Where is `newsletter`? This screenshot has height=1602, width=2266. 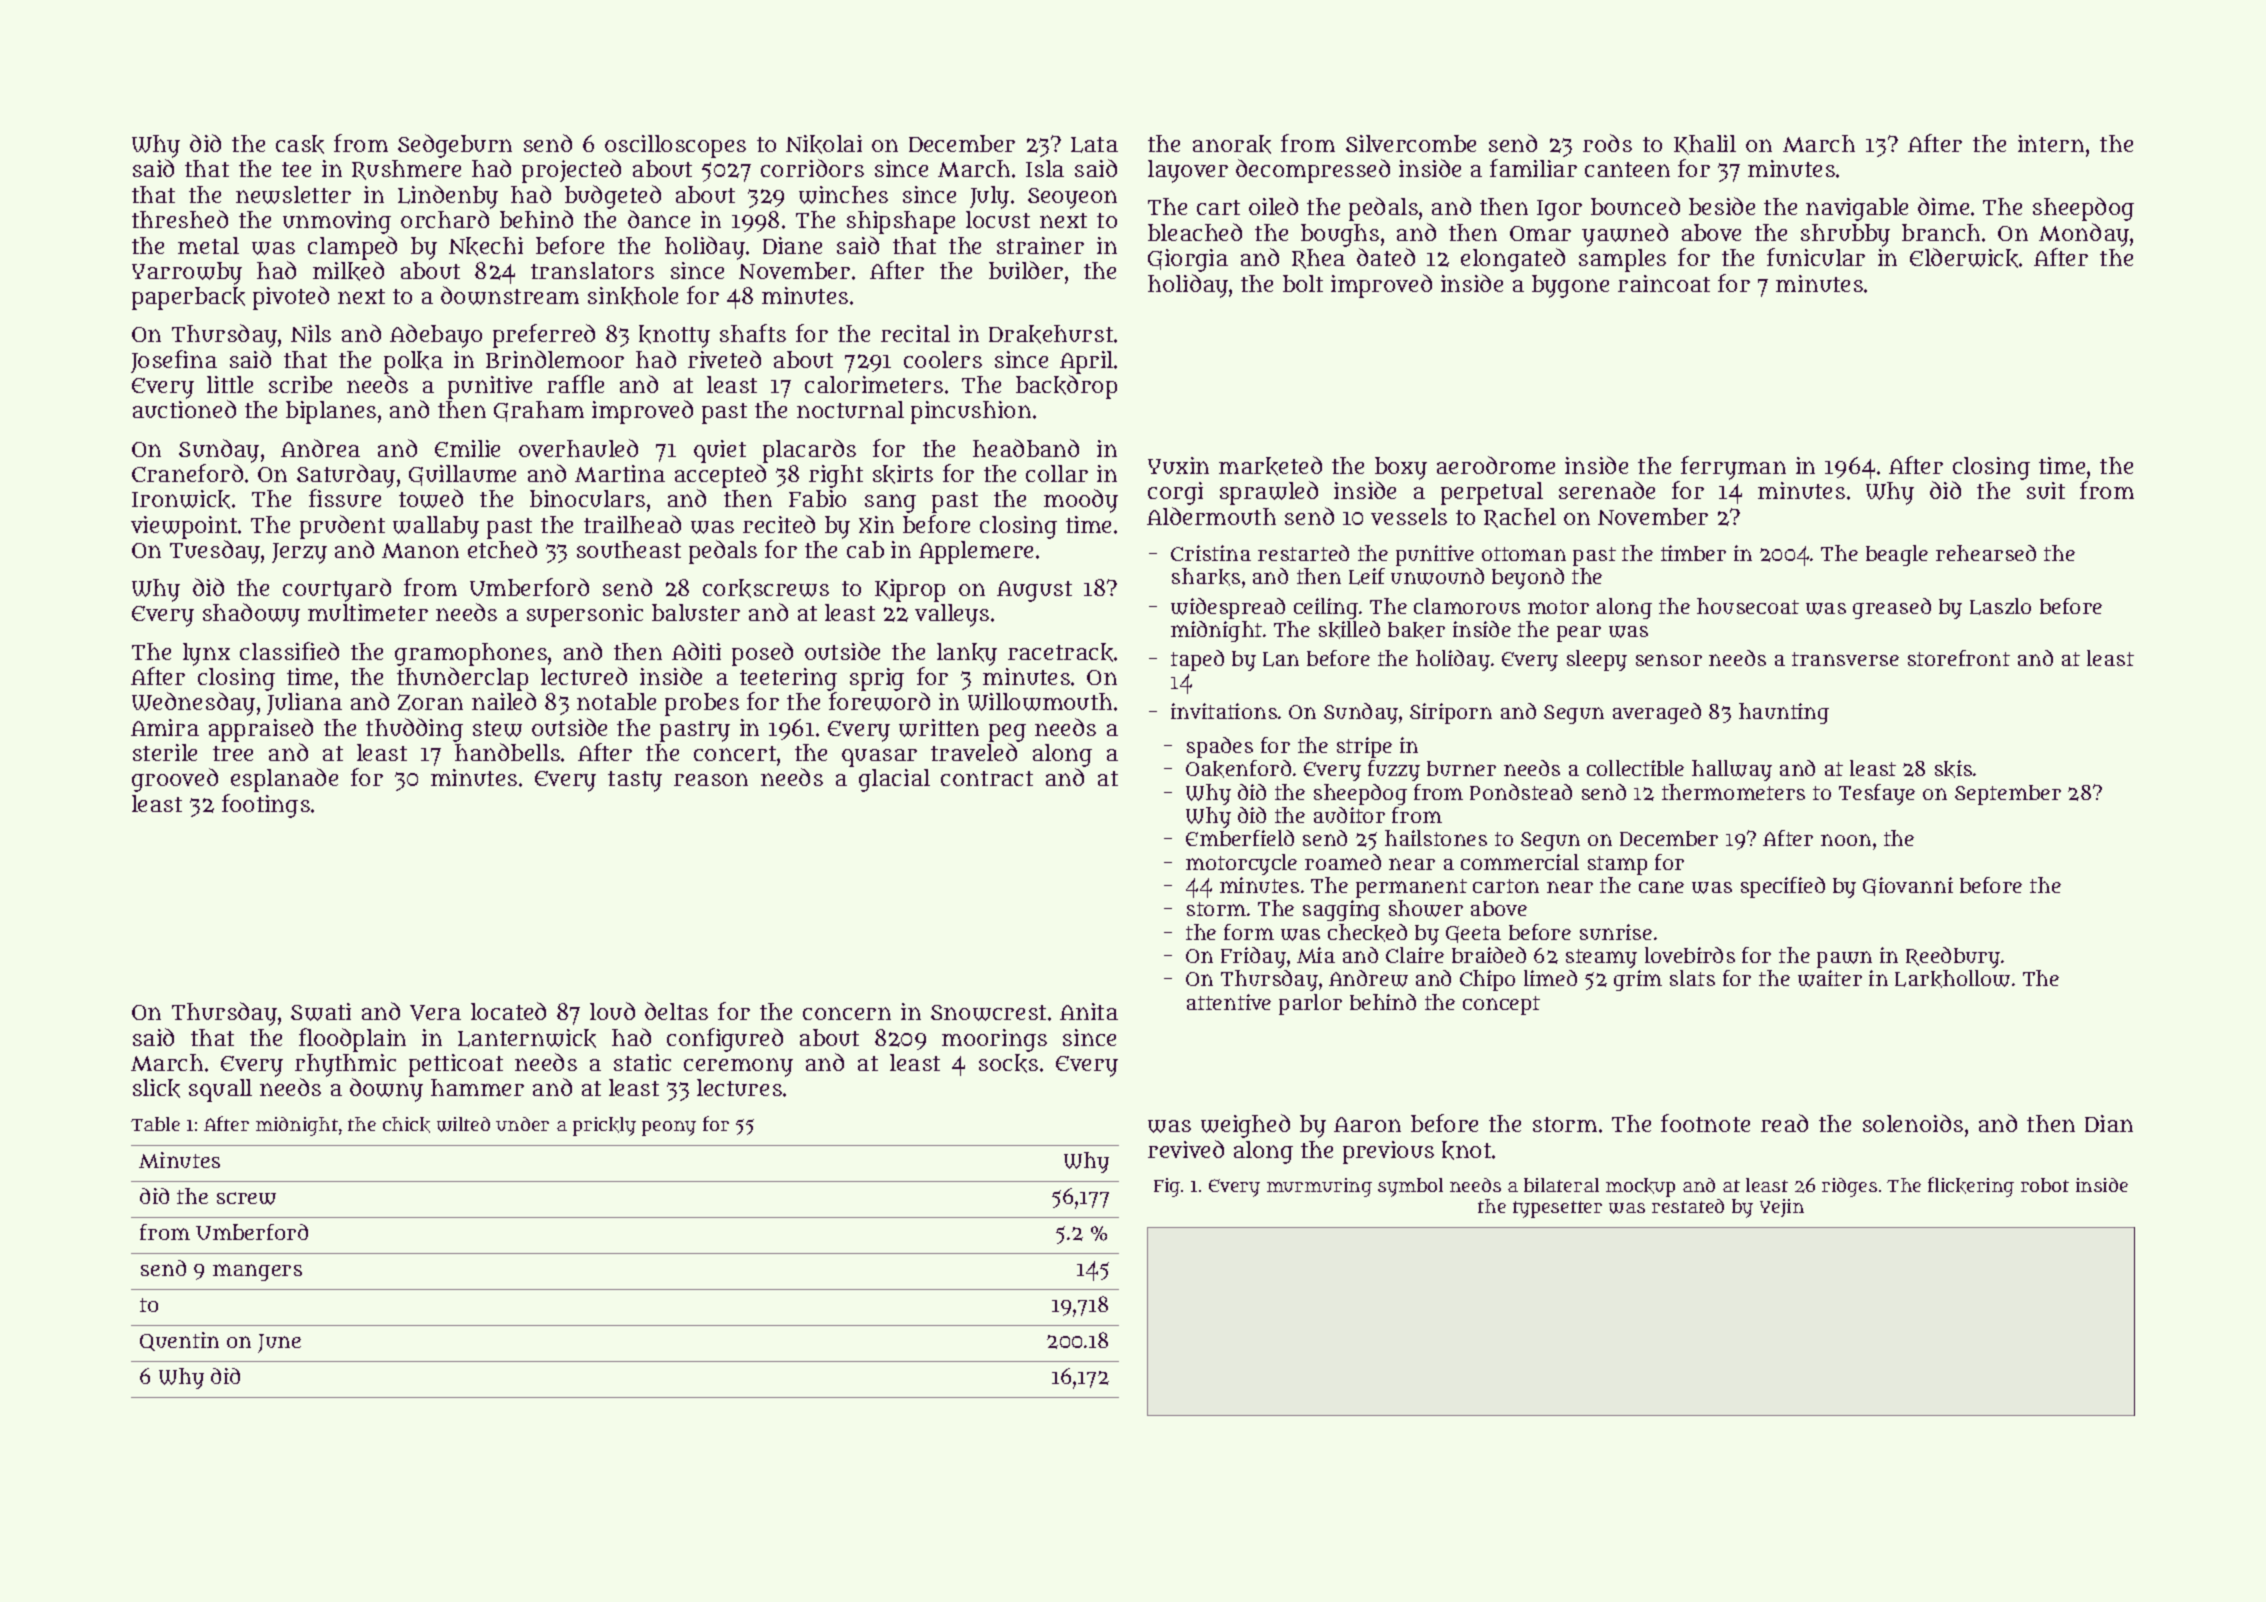
newsletter is located at coordinates (293, 195).
